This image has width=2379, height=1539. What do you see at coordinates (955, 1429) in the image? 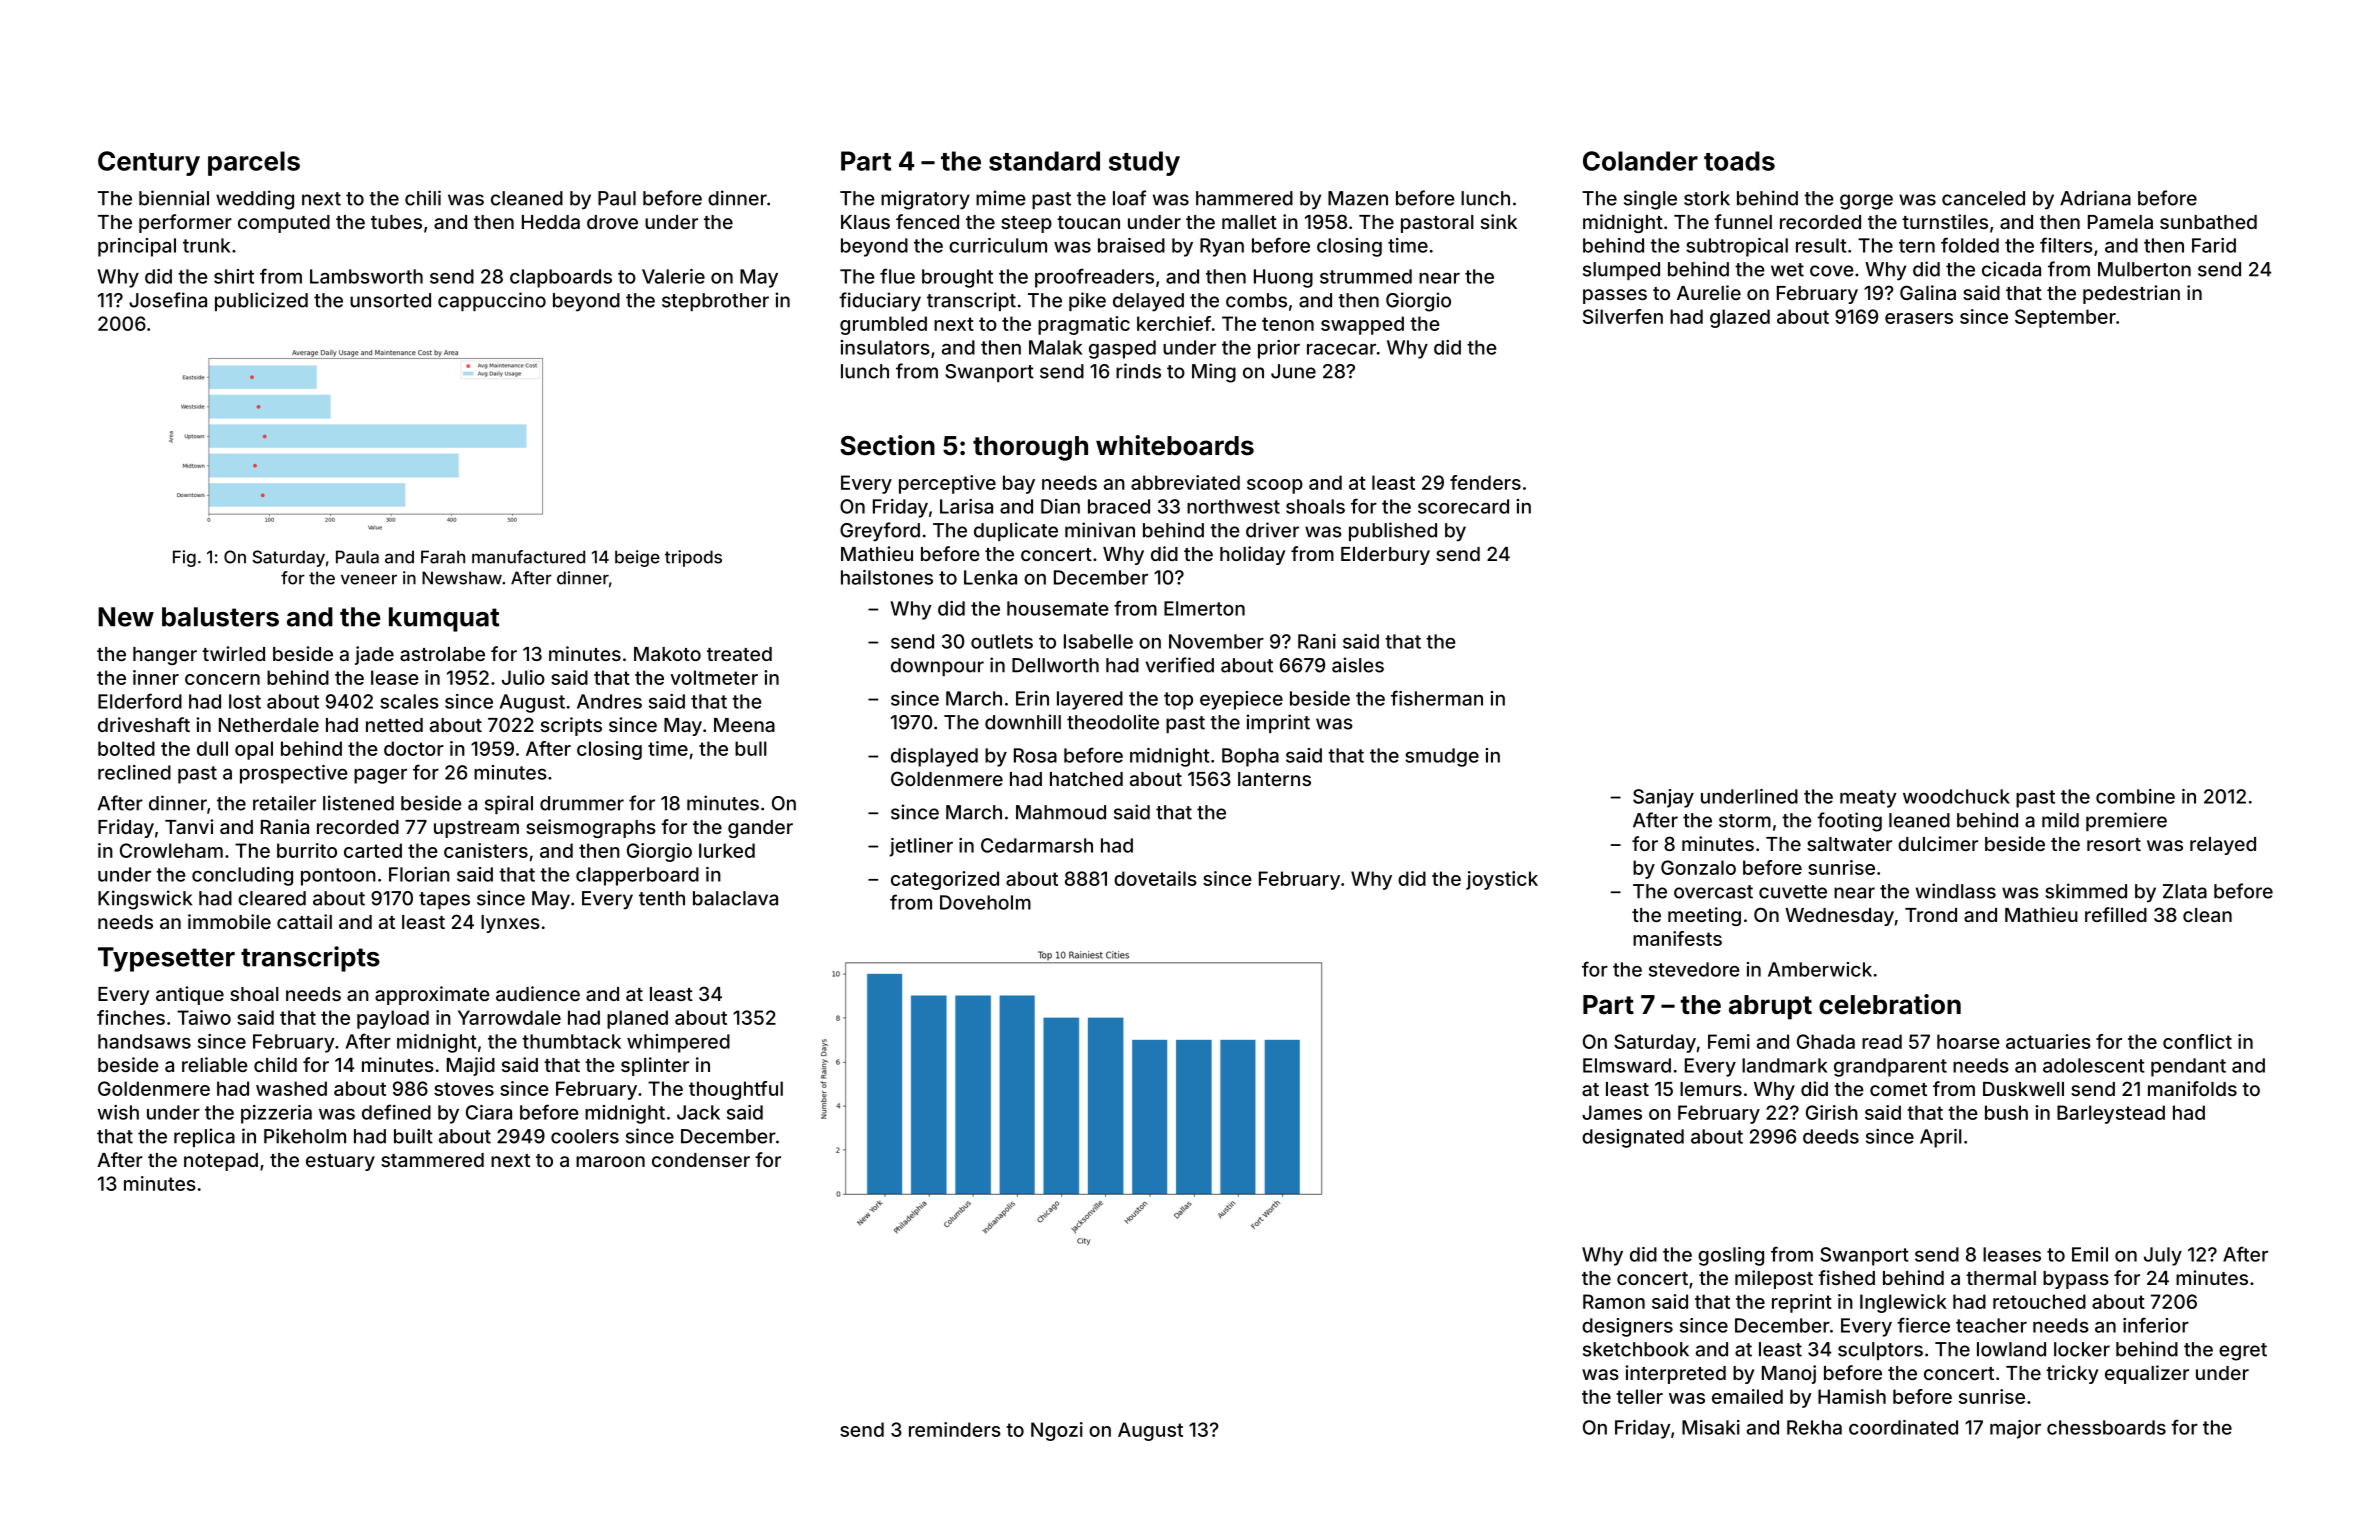
I see `reminders` at bounding box center [955, 1429].
